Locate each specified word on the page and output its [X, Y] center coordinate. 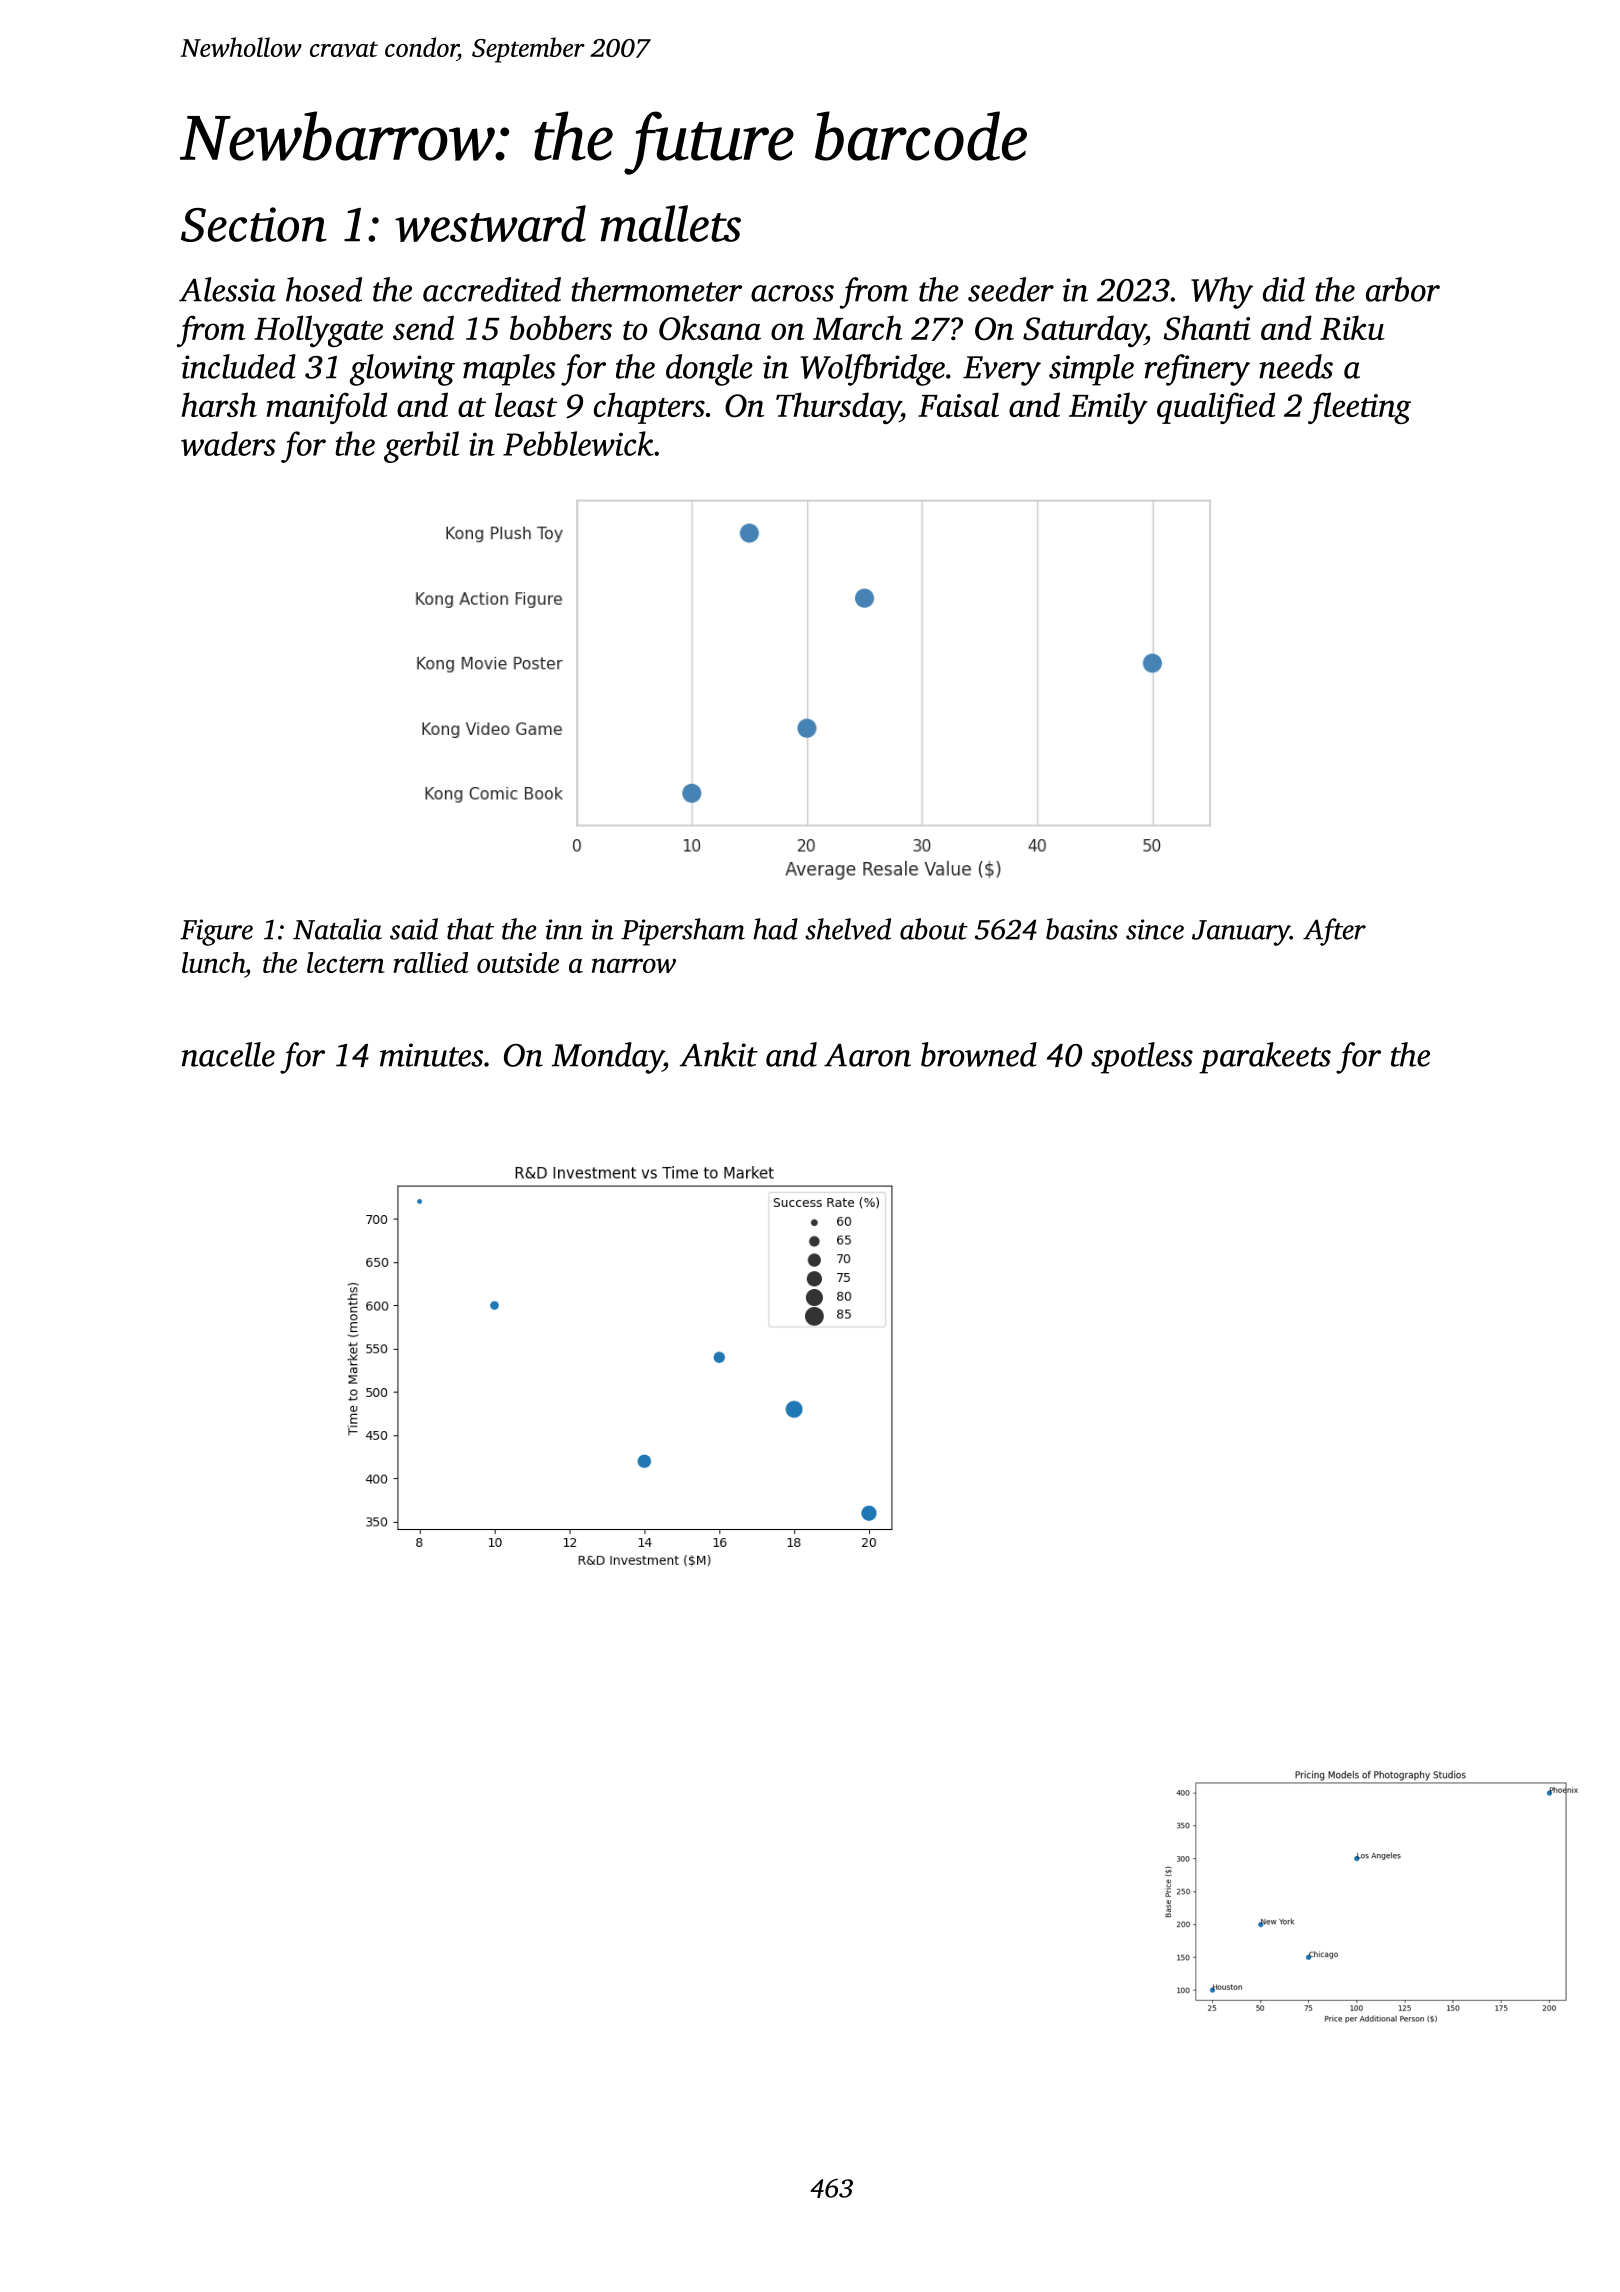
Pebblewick [578, 443]
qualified [1216, 408]
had [775, 929]
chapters [649, 408]
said [414, 929]
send [423, 327]
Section [254, 224]
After [1334, 932]
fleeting [1359, 408]
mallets [671, 223]
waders [228, 443]
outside [518, 962]
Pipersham [683, 932]
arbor [1403, 289]
